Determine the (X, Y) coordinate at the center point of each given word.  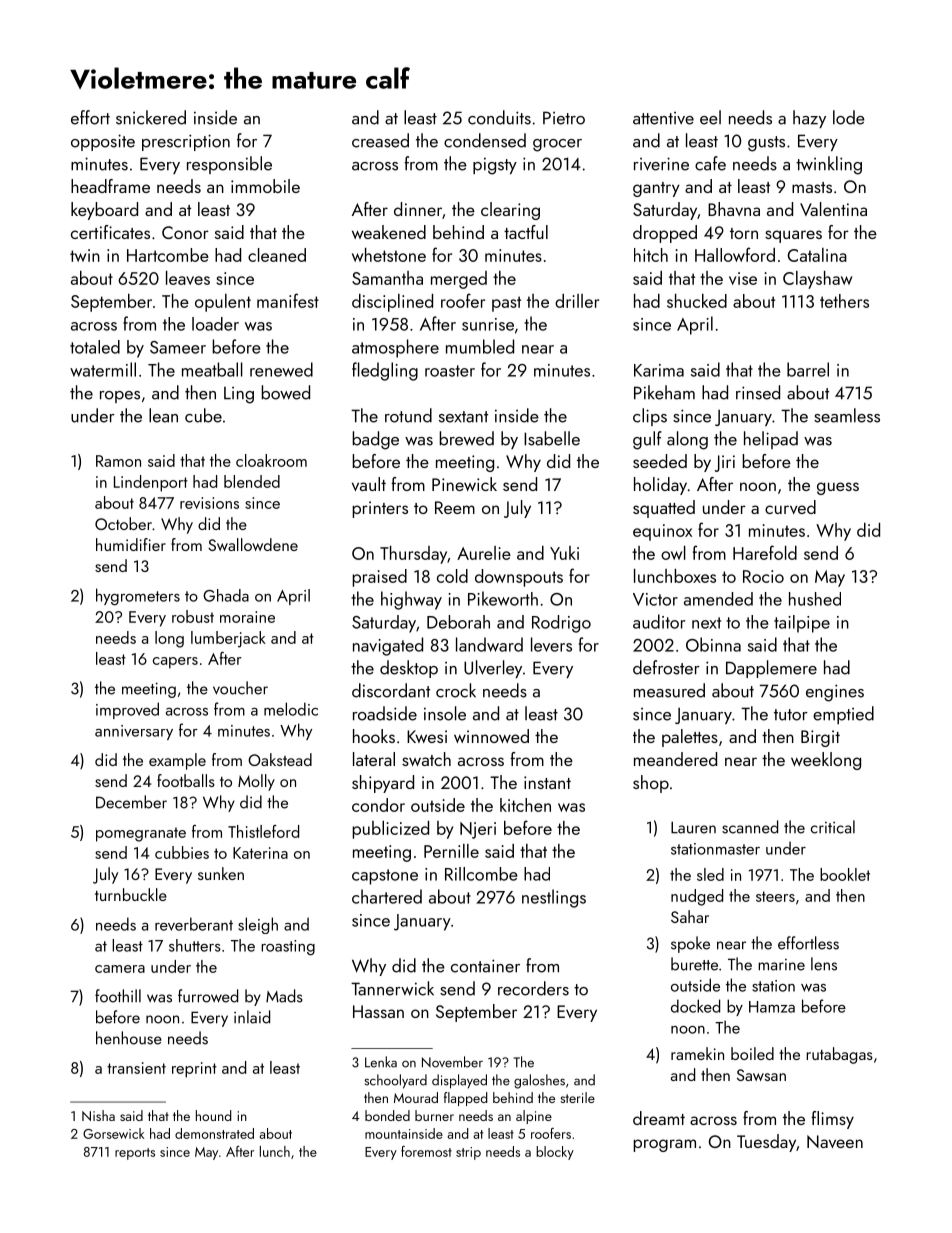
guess (838, 488)
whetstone (389, 255)
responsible (229, 165)
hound (213, 1115)
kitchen (525, 805)
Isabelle (552, 438)
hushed (815, 599)
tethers (844, 301)
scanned (750, 827)
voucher (240, 688)
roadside (385, 713)
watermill (103, 369)
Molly (256, 782)
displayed (459, 1081)
